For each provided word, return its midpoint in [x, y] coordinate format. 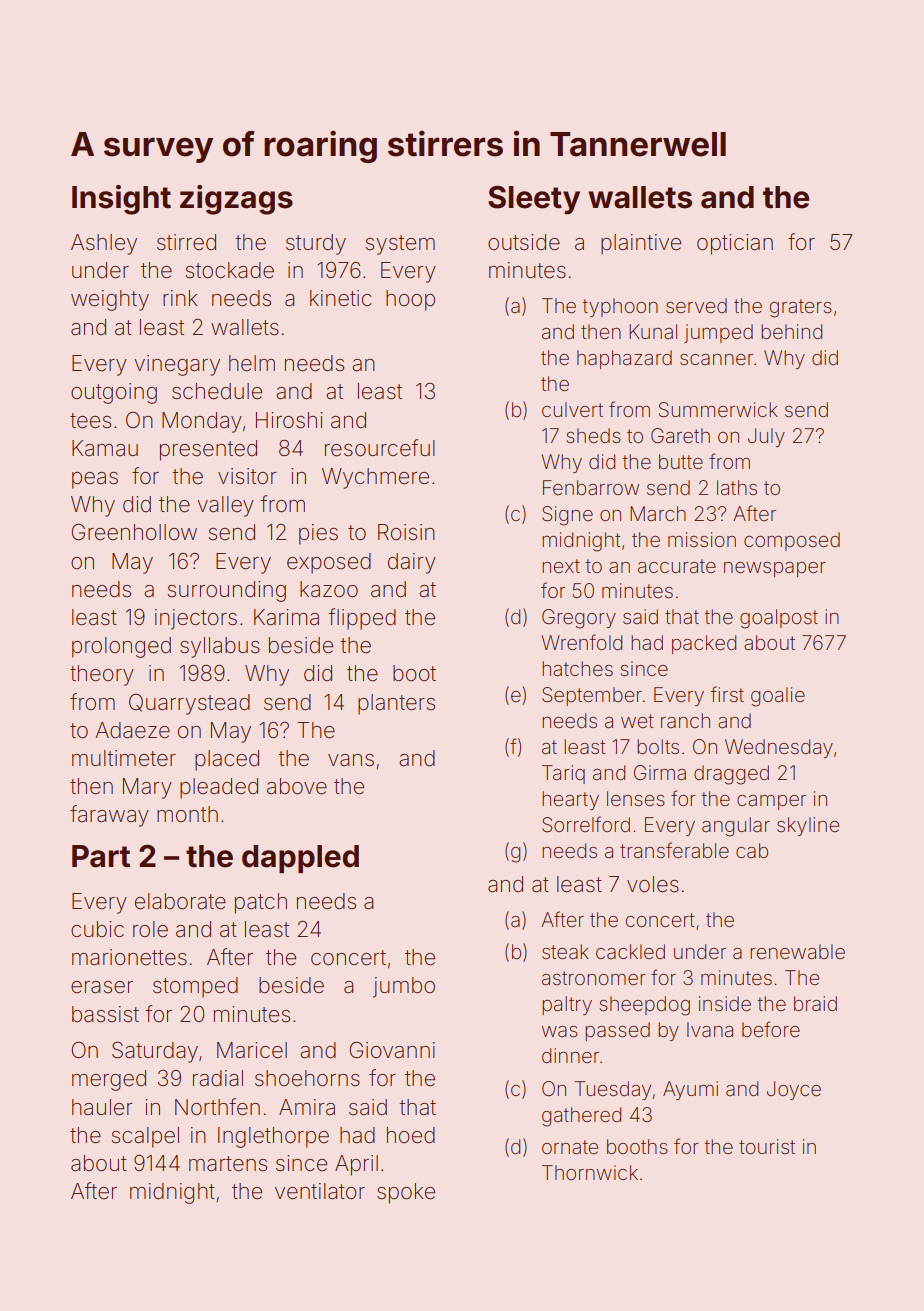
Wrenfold [581, 642]
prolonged [121, 647]
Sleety [534, 200]
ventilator [320, 1191]
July [766, 437]
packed [704, 644]
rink [180, 298]
